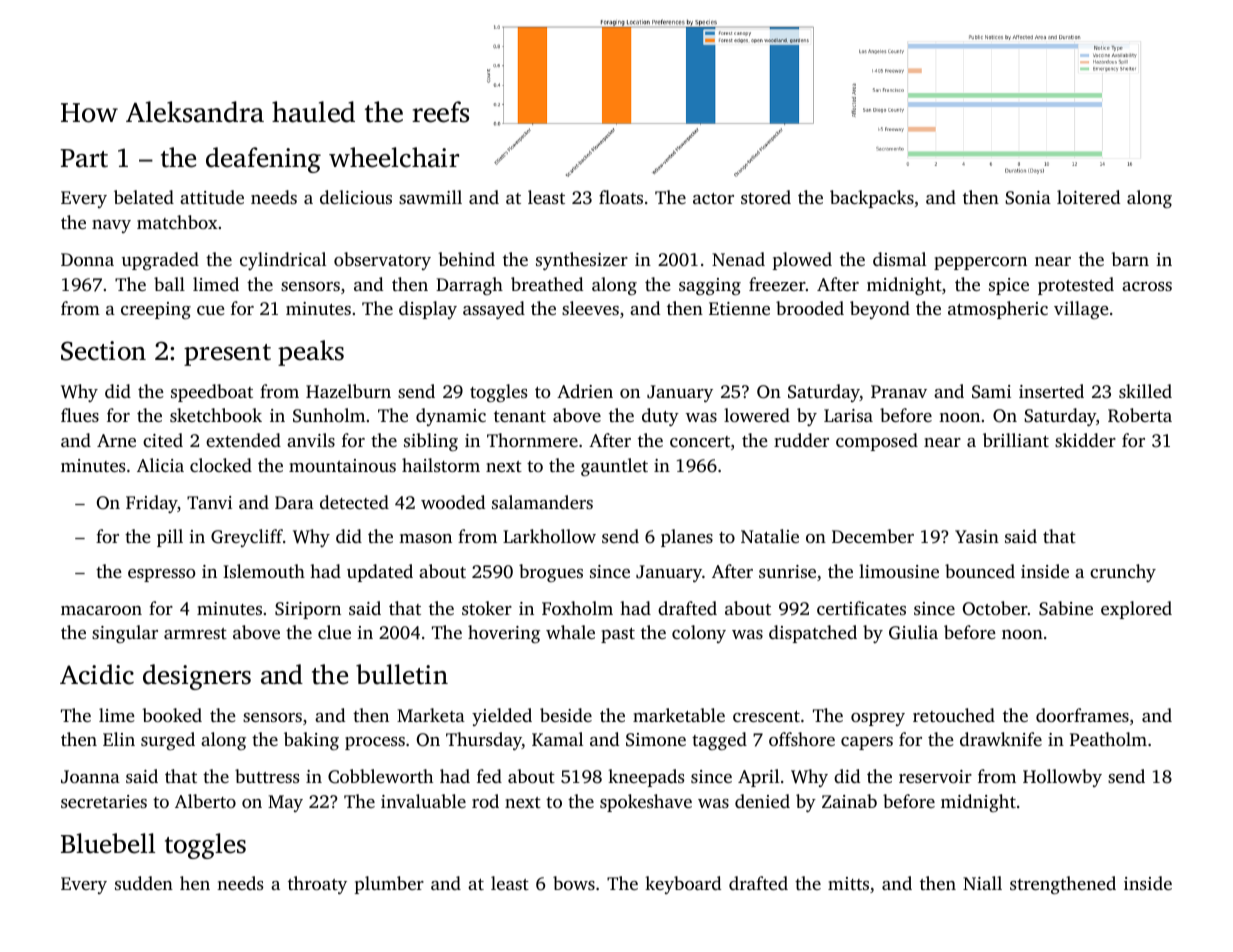  What do you see at coordinates (394, 157) in the screenshot?
I see `wheelchair` at bounding box center [394, 157].
